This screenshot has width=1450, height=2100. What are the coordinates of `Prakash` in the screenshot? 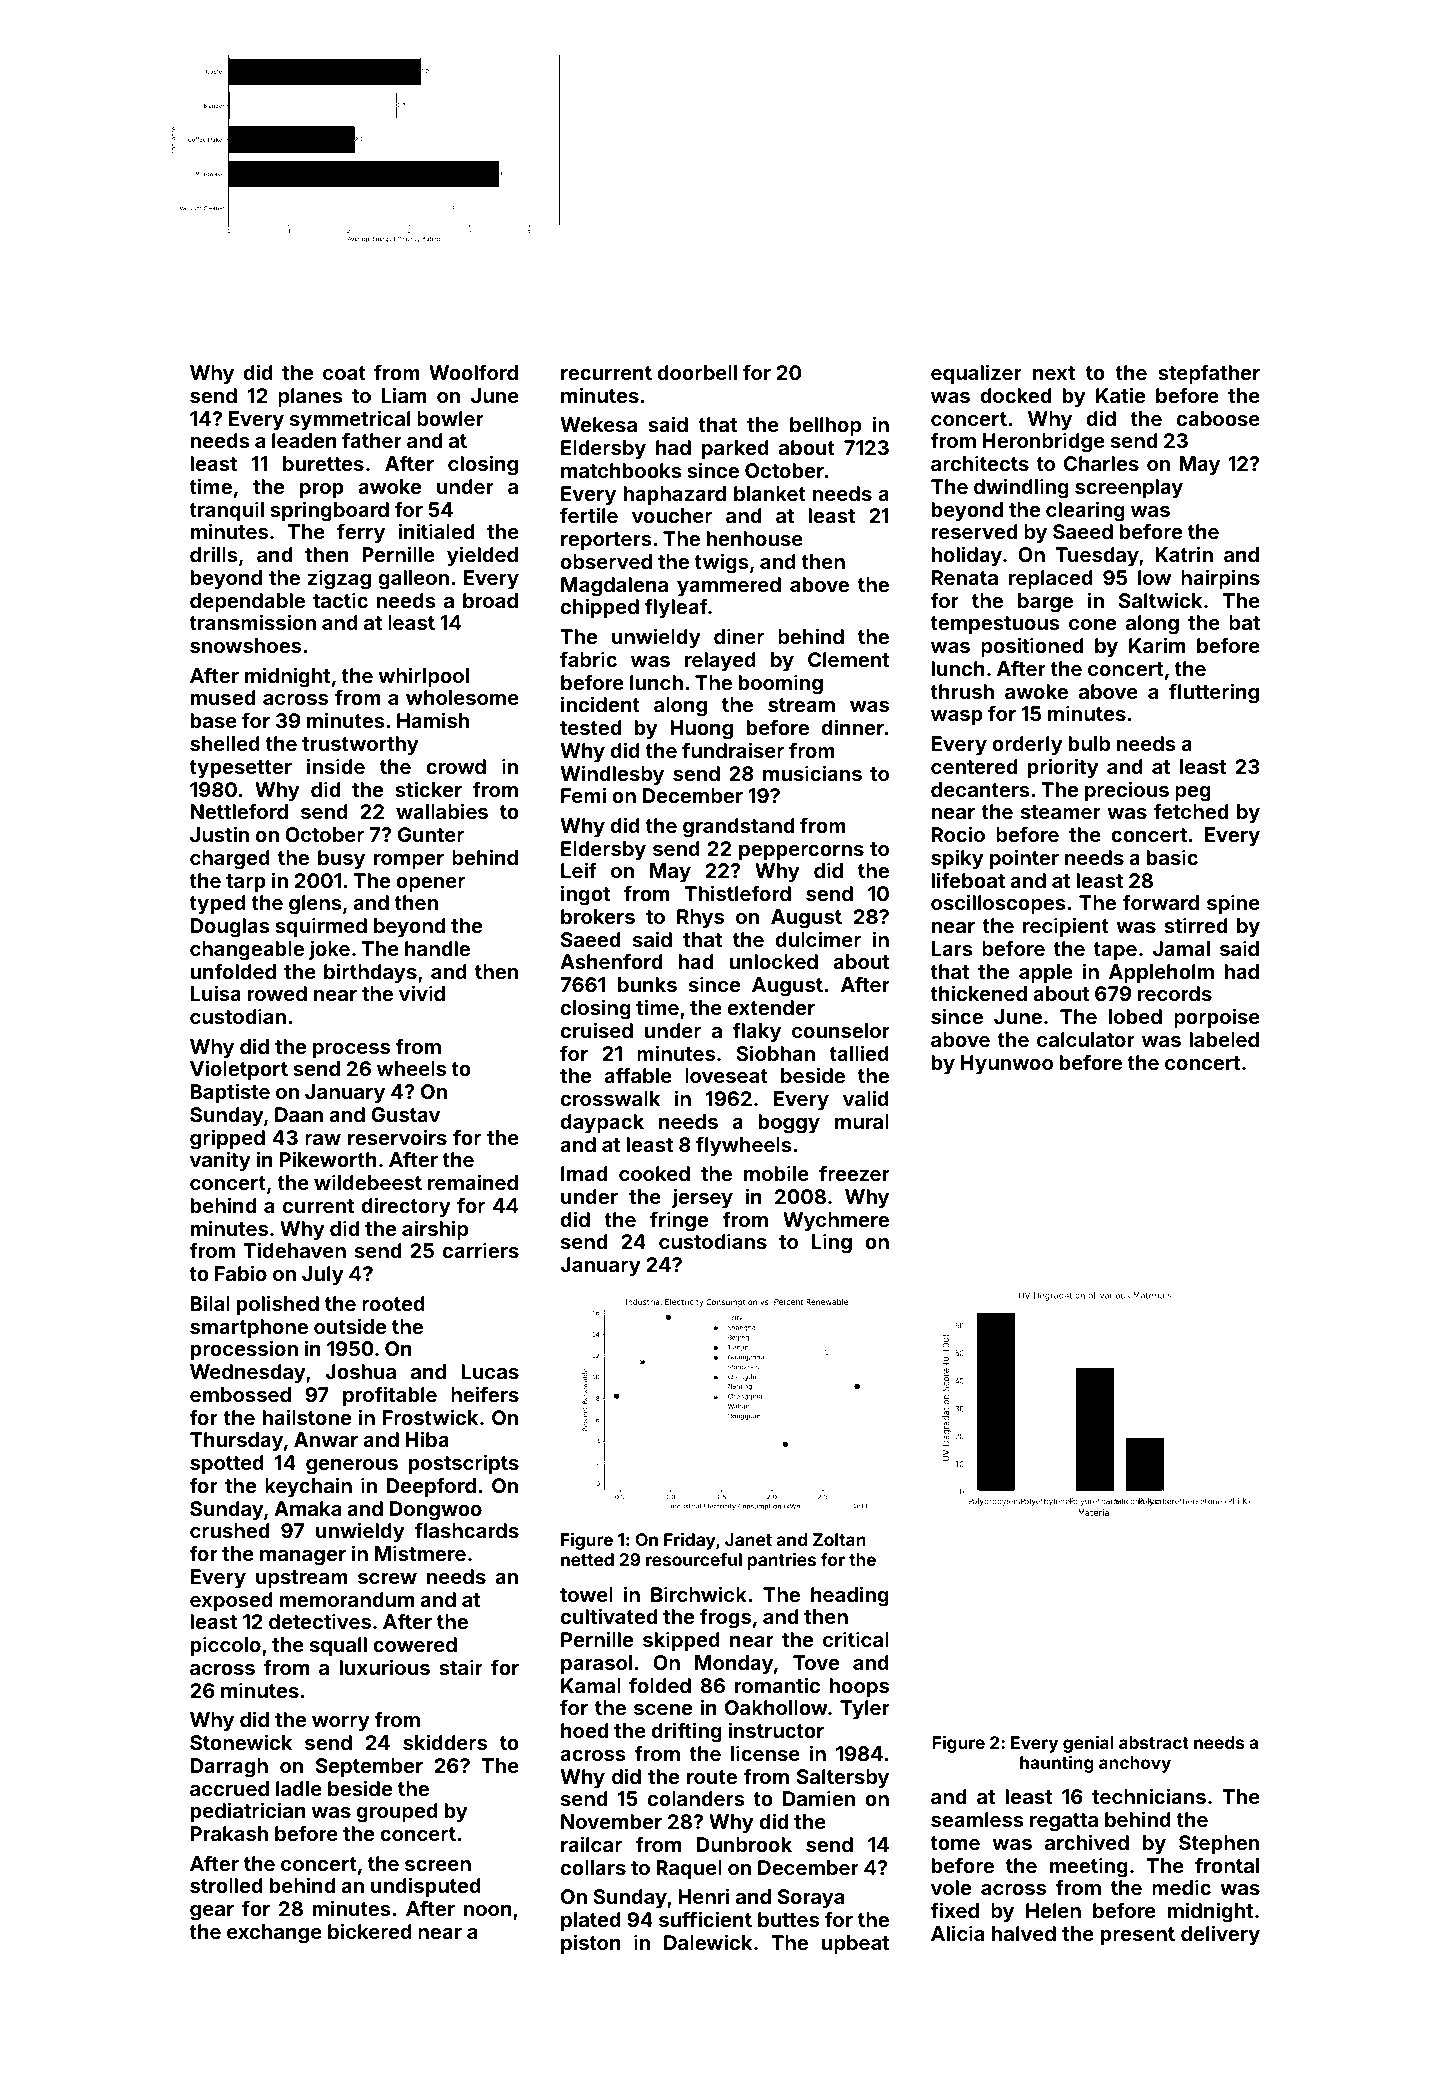 It's located at (229, 1833).
